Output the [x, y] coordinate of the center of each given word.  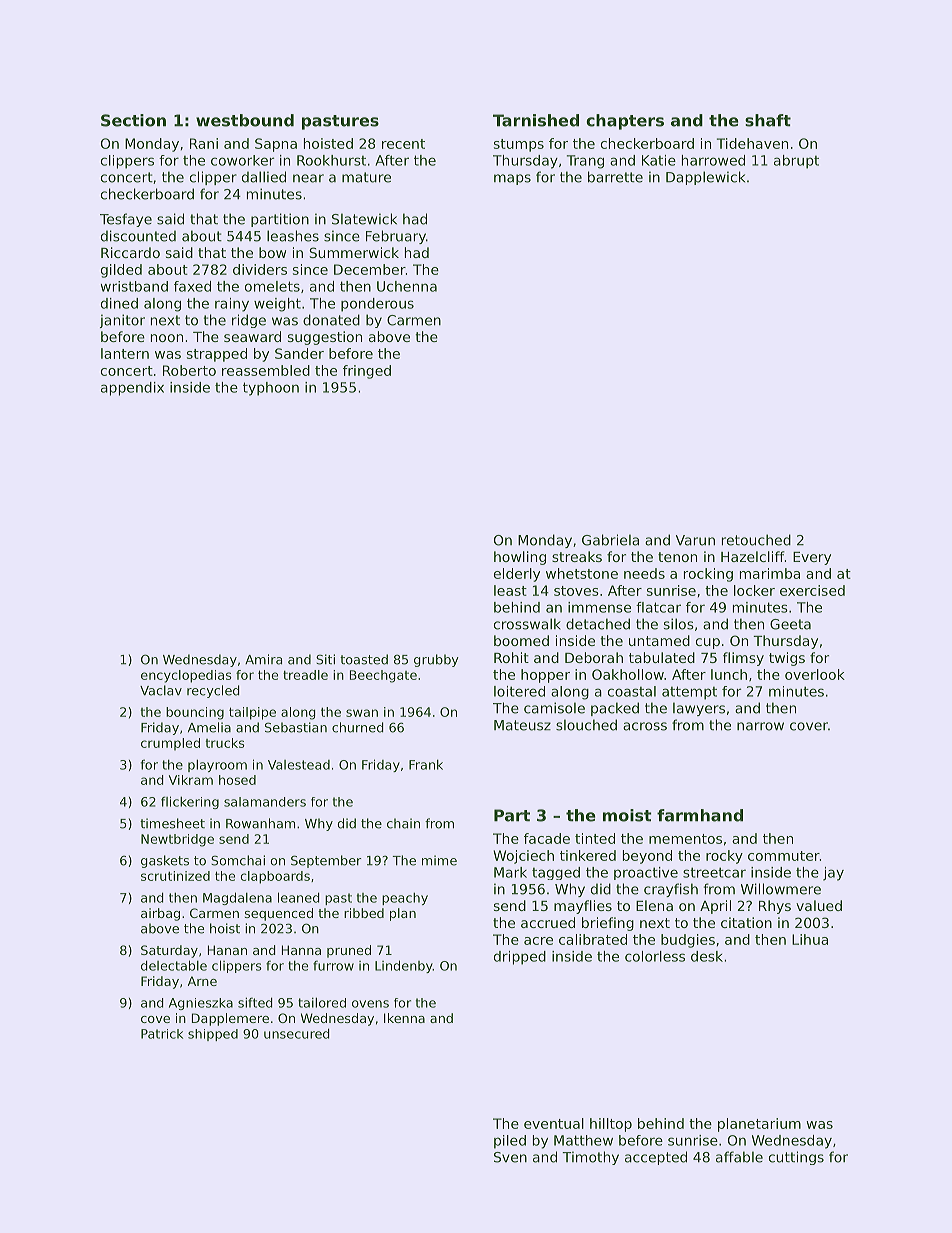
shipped [213, 1035]
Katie [659, 160]
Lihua [810, 939]
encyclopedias [186, 676]
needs [644, 573]
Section [133, 120]
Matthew [583, 1140]
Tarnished [536, 120]
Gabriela [610, 540]
